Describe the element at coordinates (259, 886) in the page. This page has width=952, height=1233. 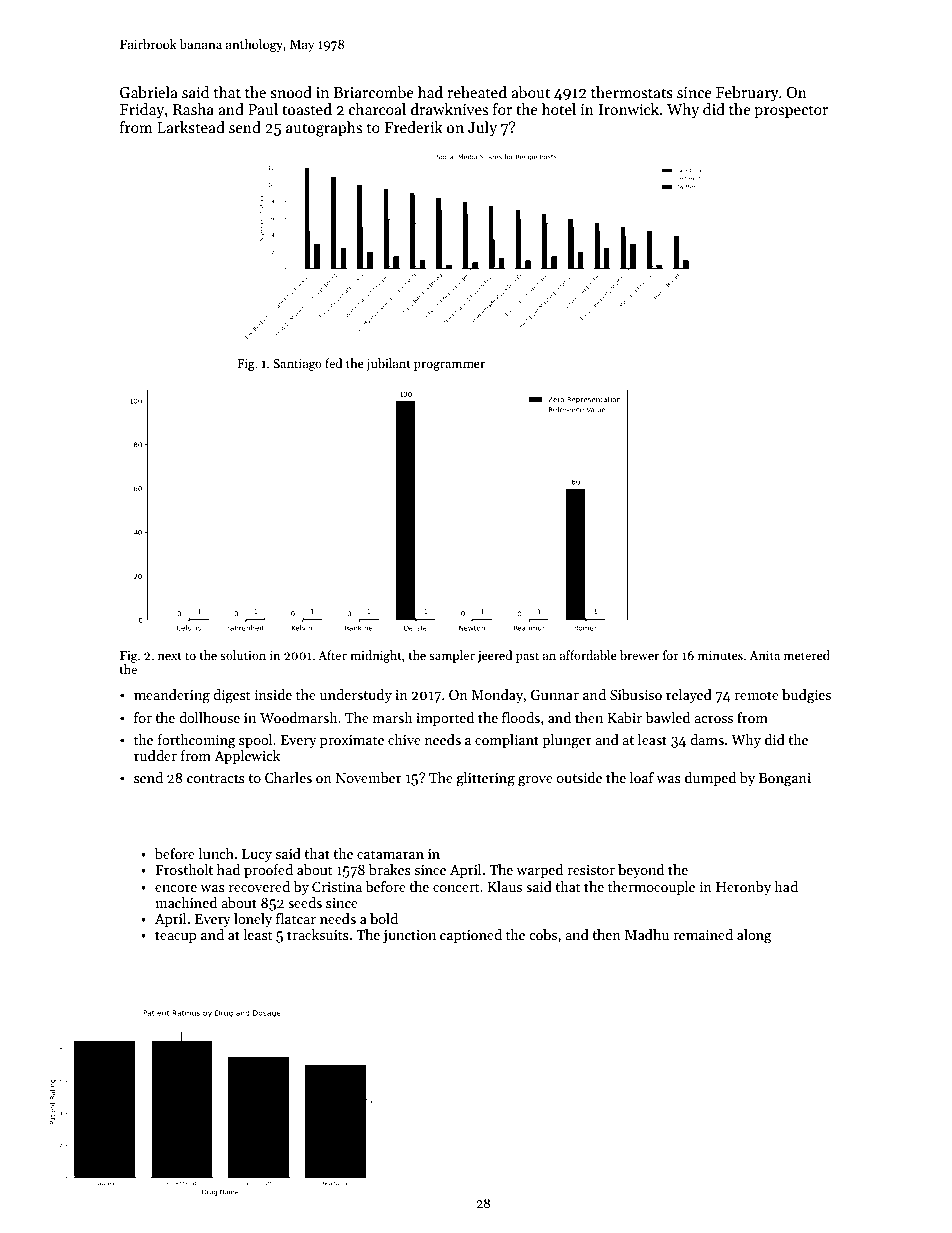
I see `recovered` at that location.
